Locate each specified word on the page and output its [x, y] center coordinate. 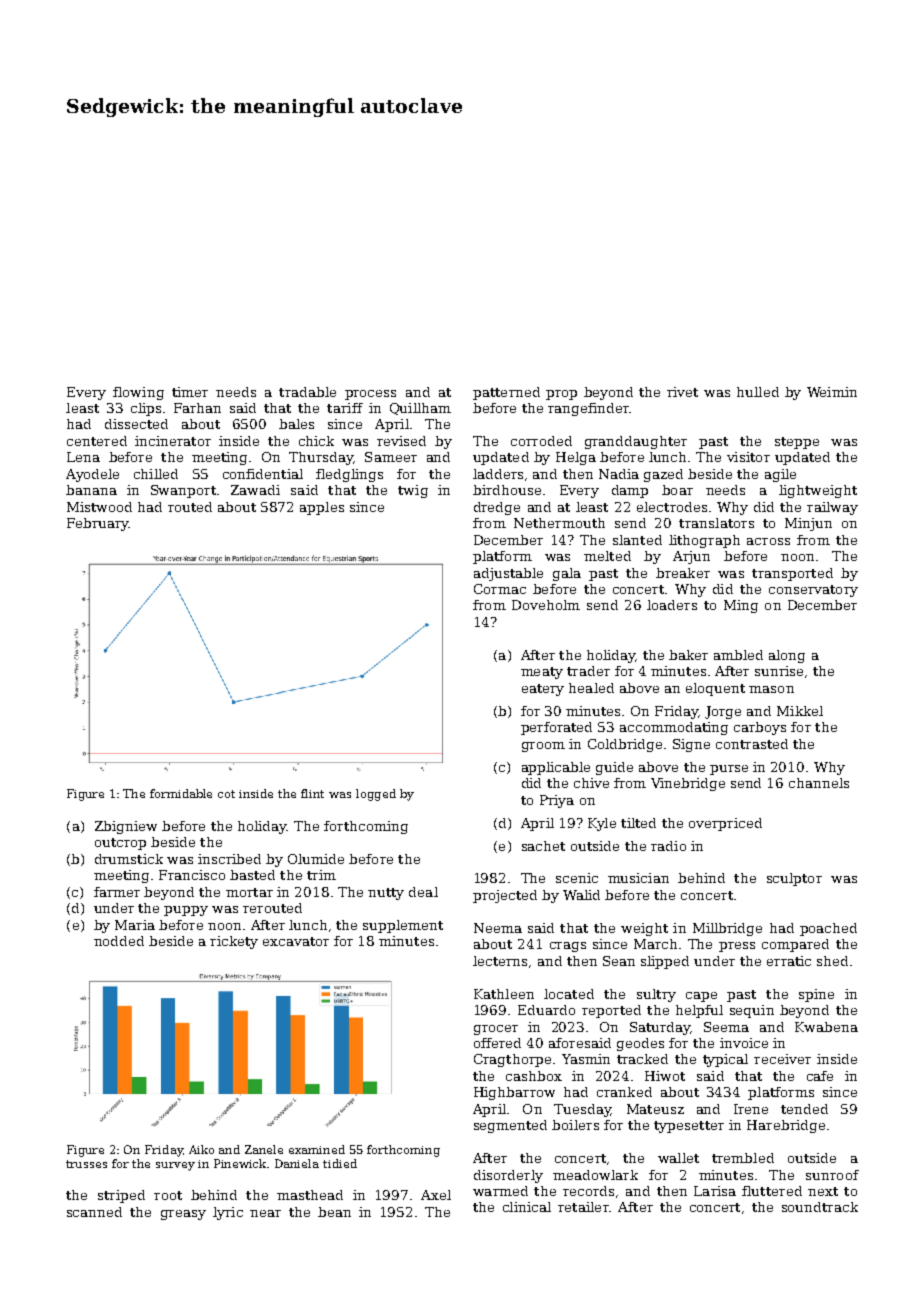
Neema [498, 928]
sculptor [794, 879]
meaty [542, 673]
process [370, 395]
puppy [186, 911]
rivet [682, 392]
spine [816, 995]
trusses [86, 1164]
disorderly [508, 1176]
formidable [181, 793]
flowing [138, 393]
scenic [577, 878]
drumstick [129, 859]
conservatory [813, 591]
